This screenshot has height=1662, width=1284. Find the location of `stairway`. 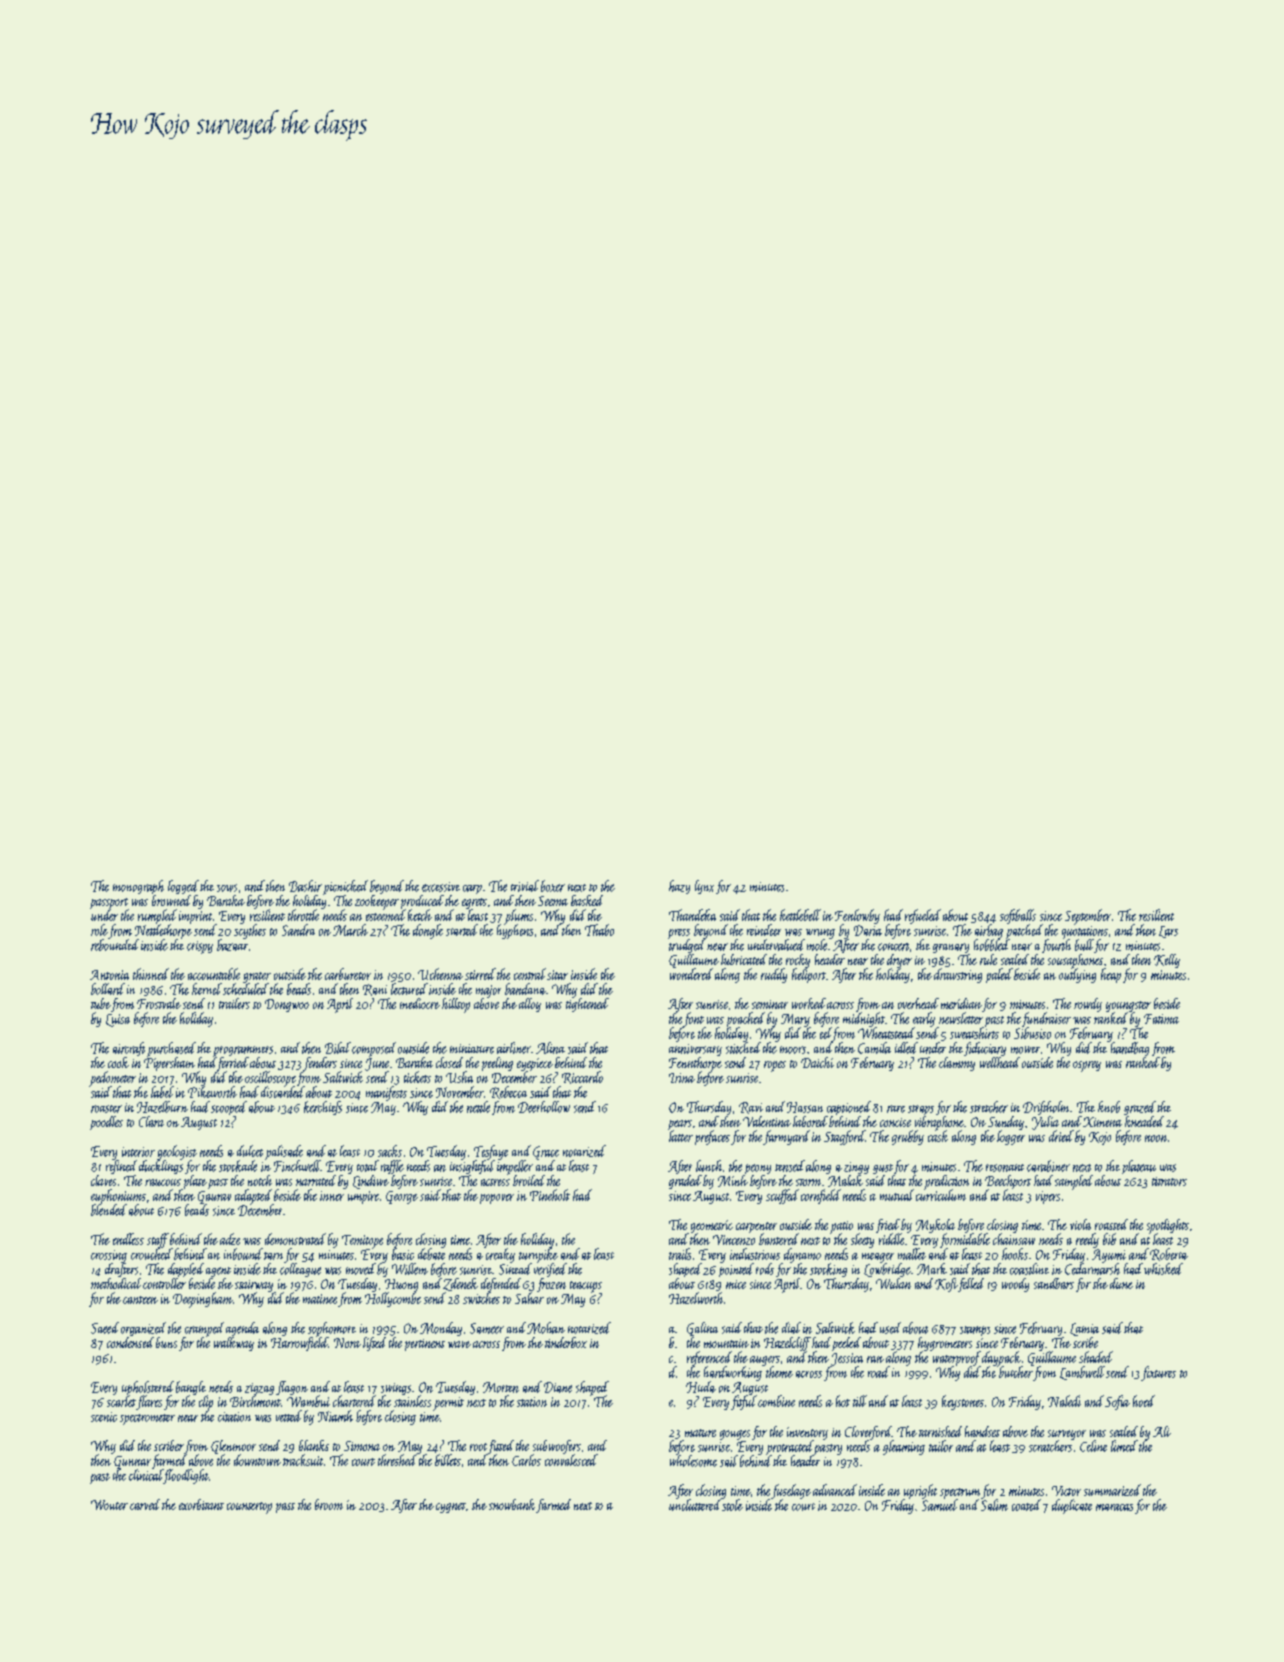

stairway is located at coordinates (254, 1286).
